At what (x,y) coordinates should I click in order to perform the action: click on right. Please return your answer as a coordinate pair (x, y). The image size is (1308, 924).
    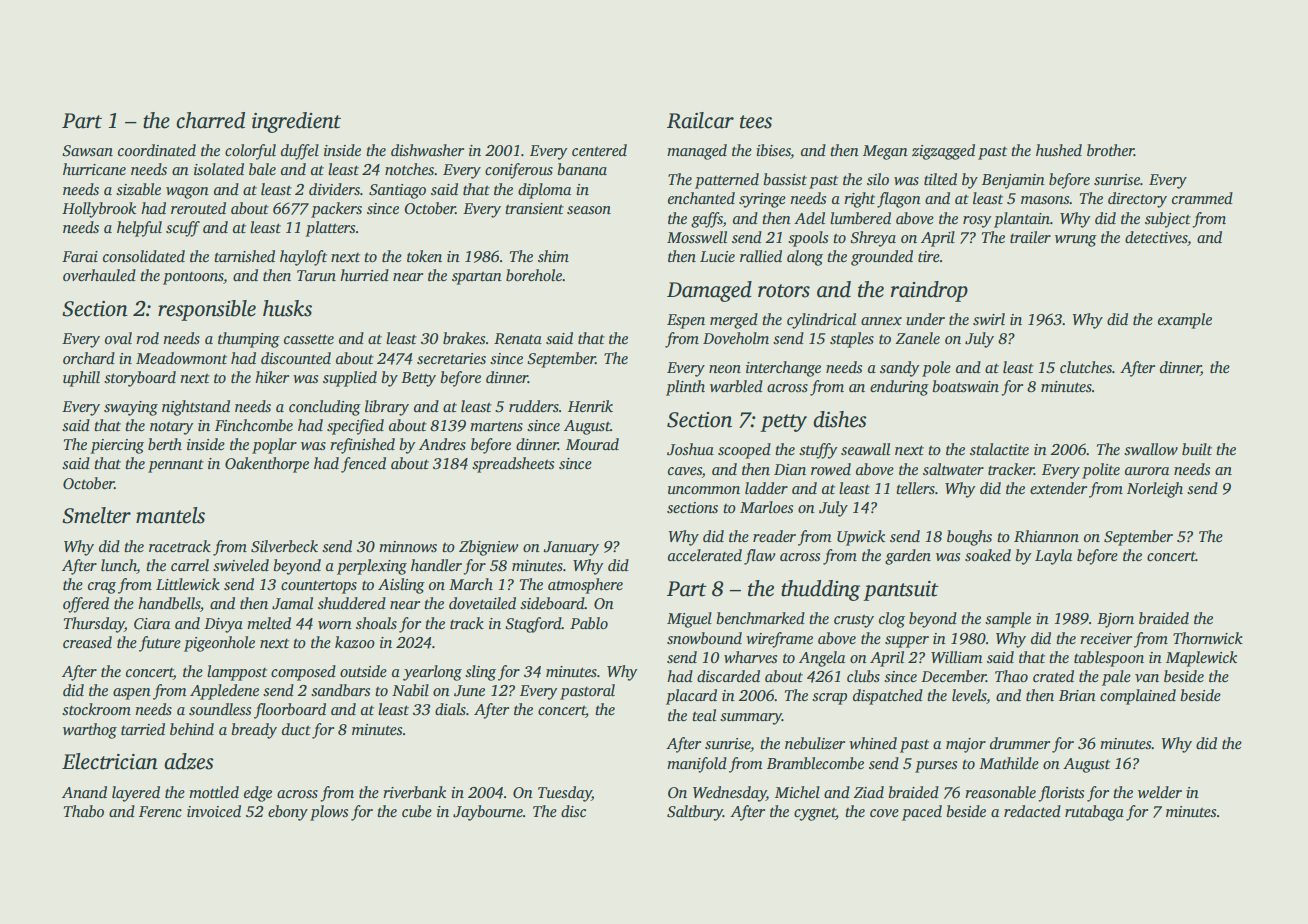
    Looking at the image, I should click on (859, 200).
